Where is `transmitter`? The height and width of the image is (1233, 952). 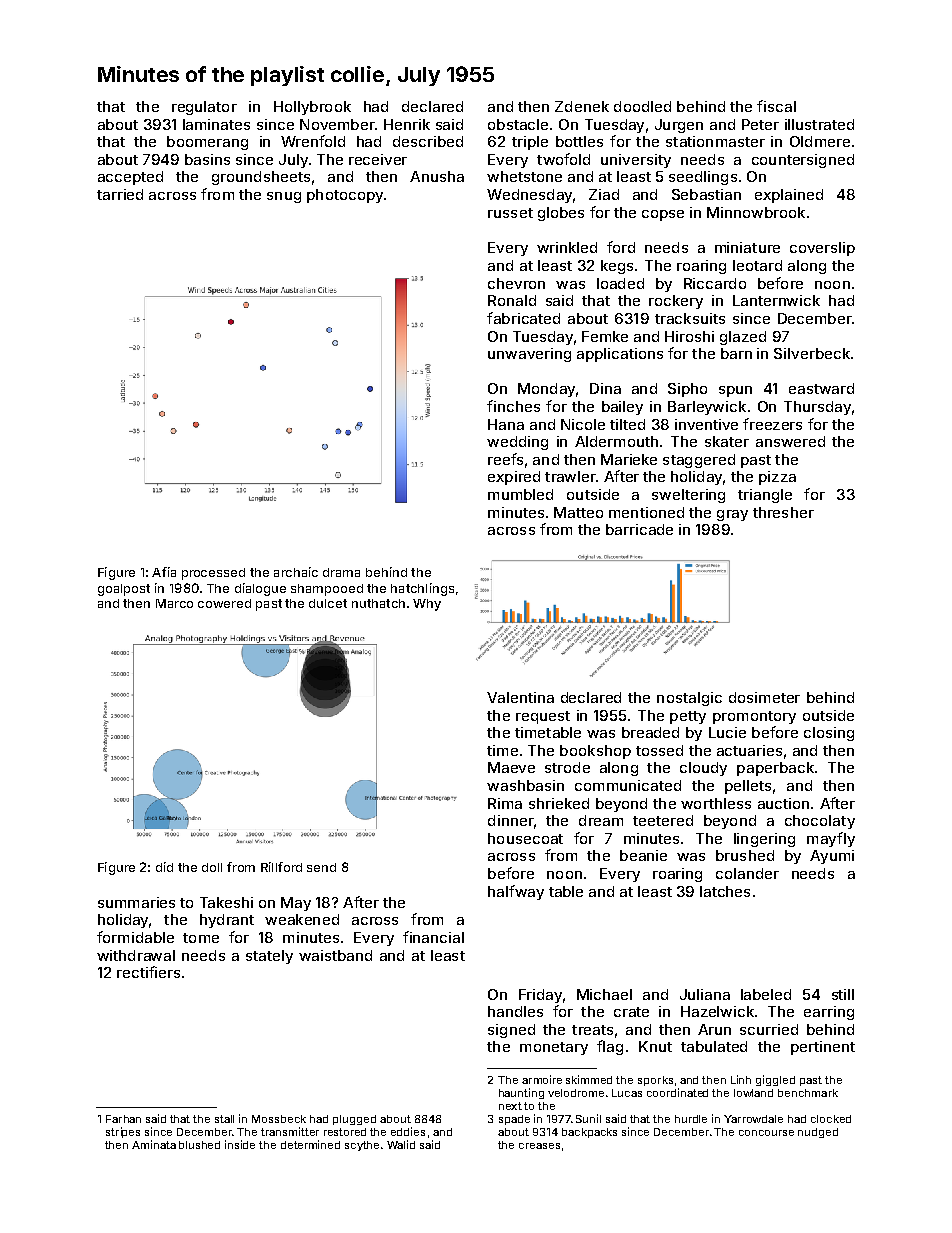
transmitter is located at coordinates (290, 1131).
